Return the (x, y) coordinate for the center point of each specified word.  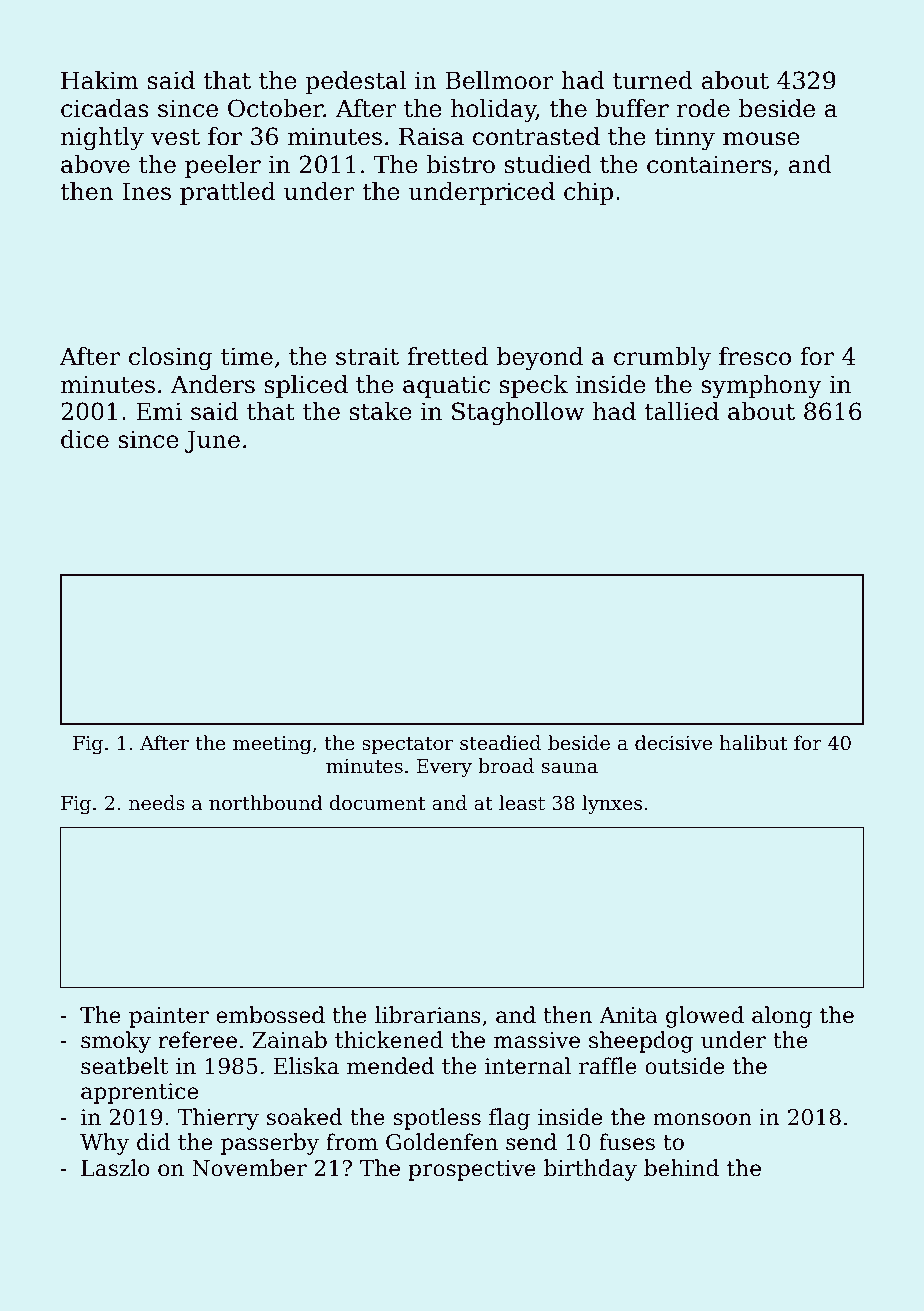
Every (444, 768)
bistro (460, 164)
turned (653, 80)
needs (157, 802)
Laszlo (115, 1168)
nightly (102, 138)
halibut (753, 742)
